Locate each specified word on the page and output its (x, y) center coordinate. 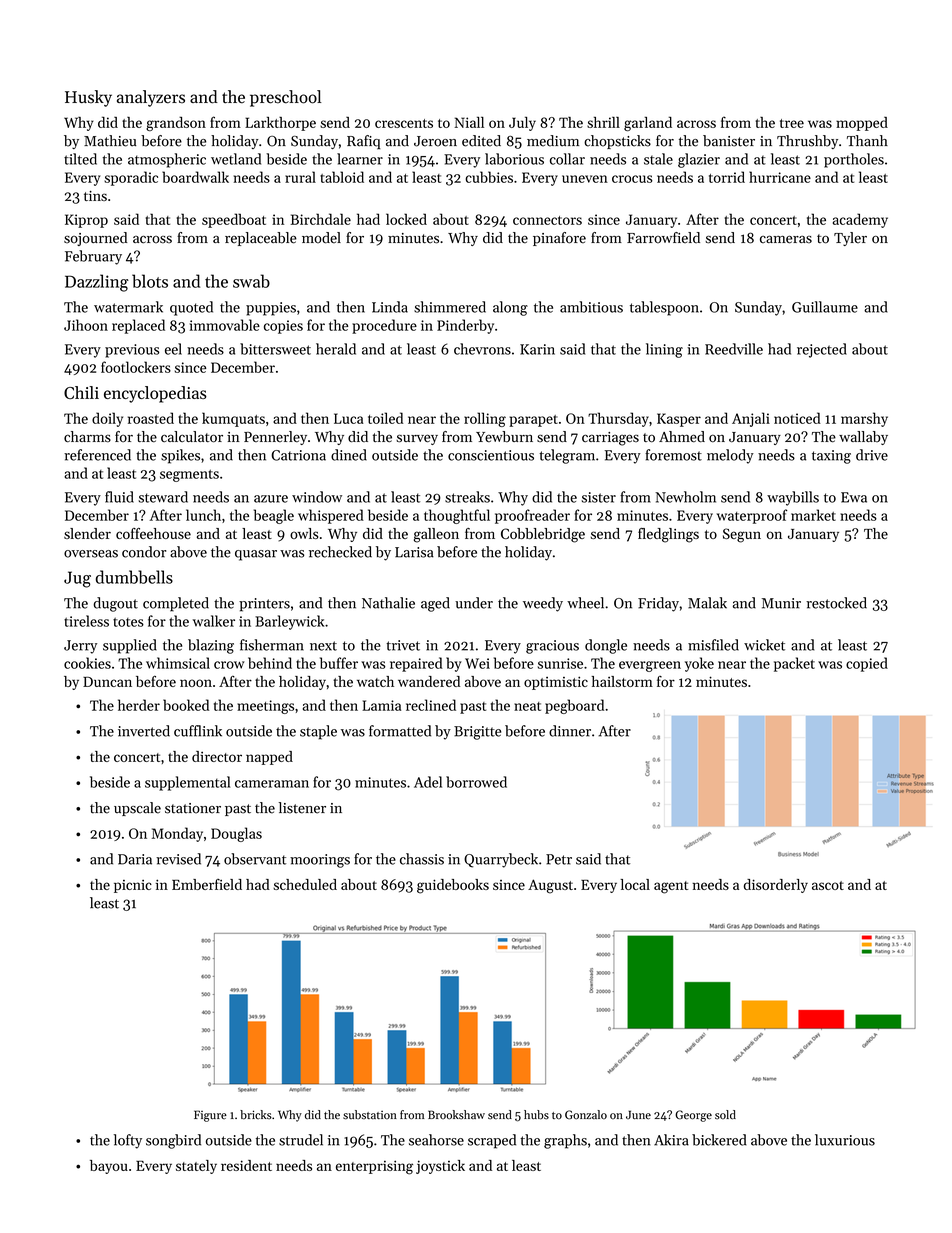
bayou (109, 1167)
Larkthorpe (280, 124)
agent (671, 887)
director (217, 756)
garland (648, 123)
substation (370, 1115)
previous (132, 351)
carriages (610, 439)
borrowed (476, 782)
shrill (603, 122)
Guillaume (825, 307)
